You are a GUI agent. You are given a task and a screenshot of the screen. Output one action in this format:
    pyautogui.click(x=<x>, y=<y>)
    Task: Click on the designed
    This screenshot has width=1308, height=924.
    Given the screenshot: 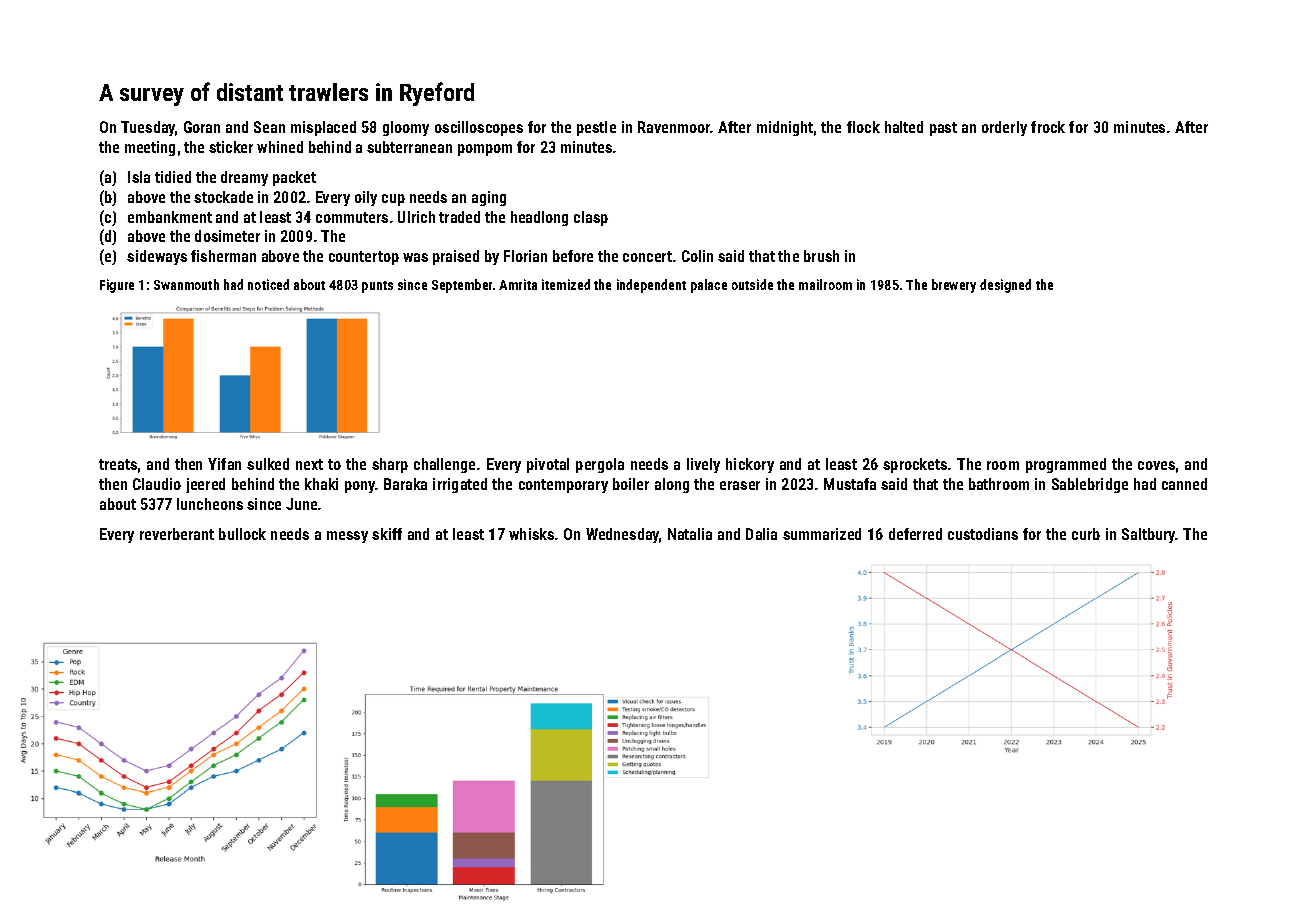 What is the action you would take?
    pyautogui.click(x=1005, y=286)
